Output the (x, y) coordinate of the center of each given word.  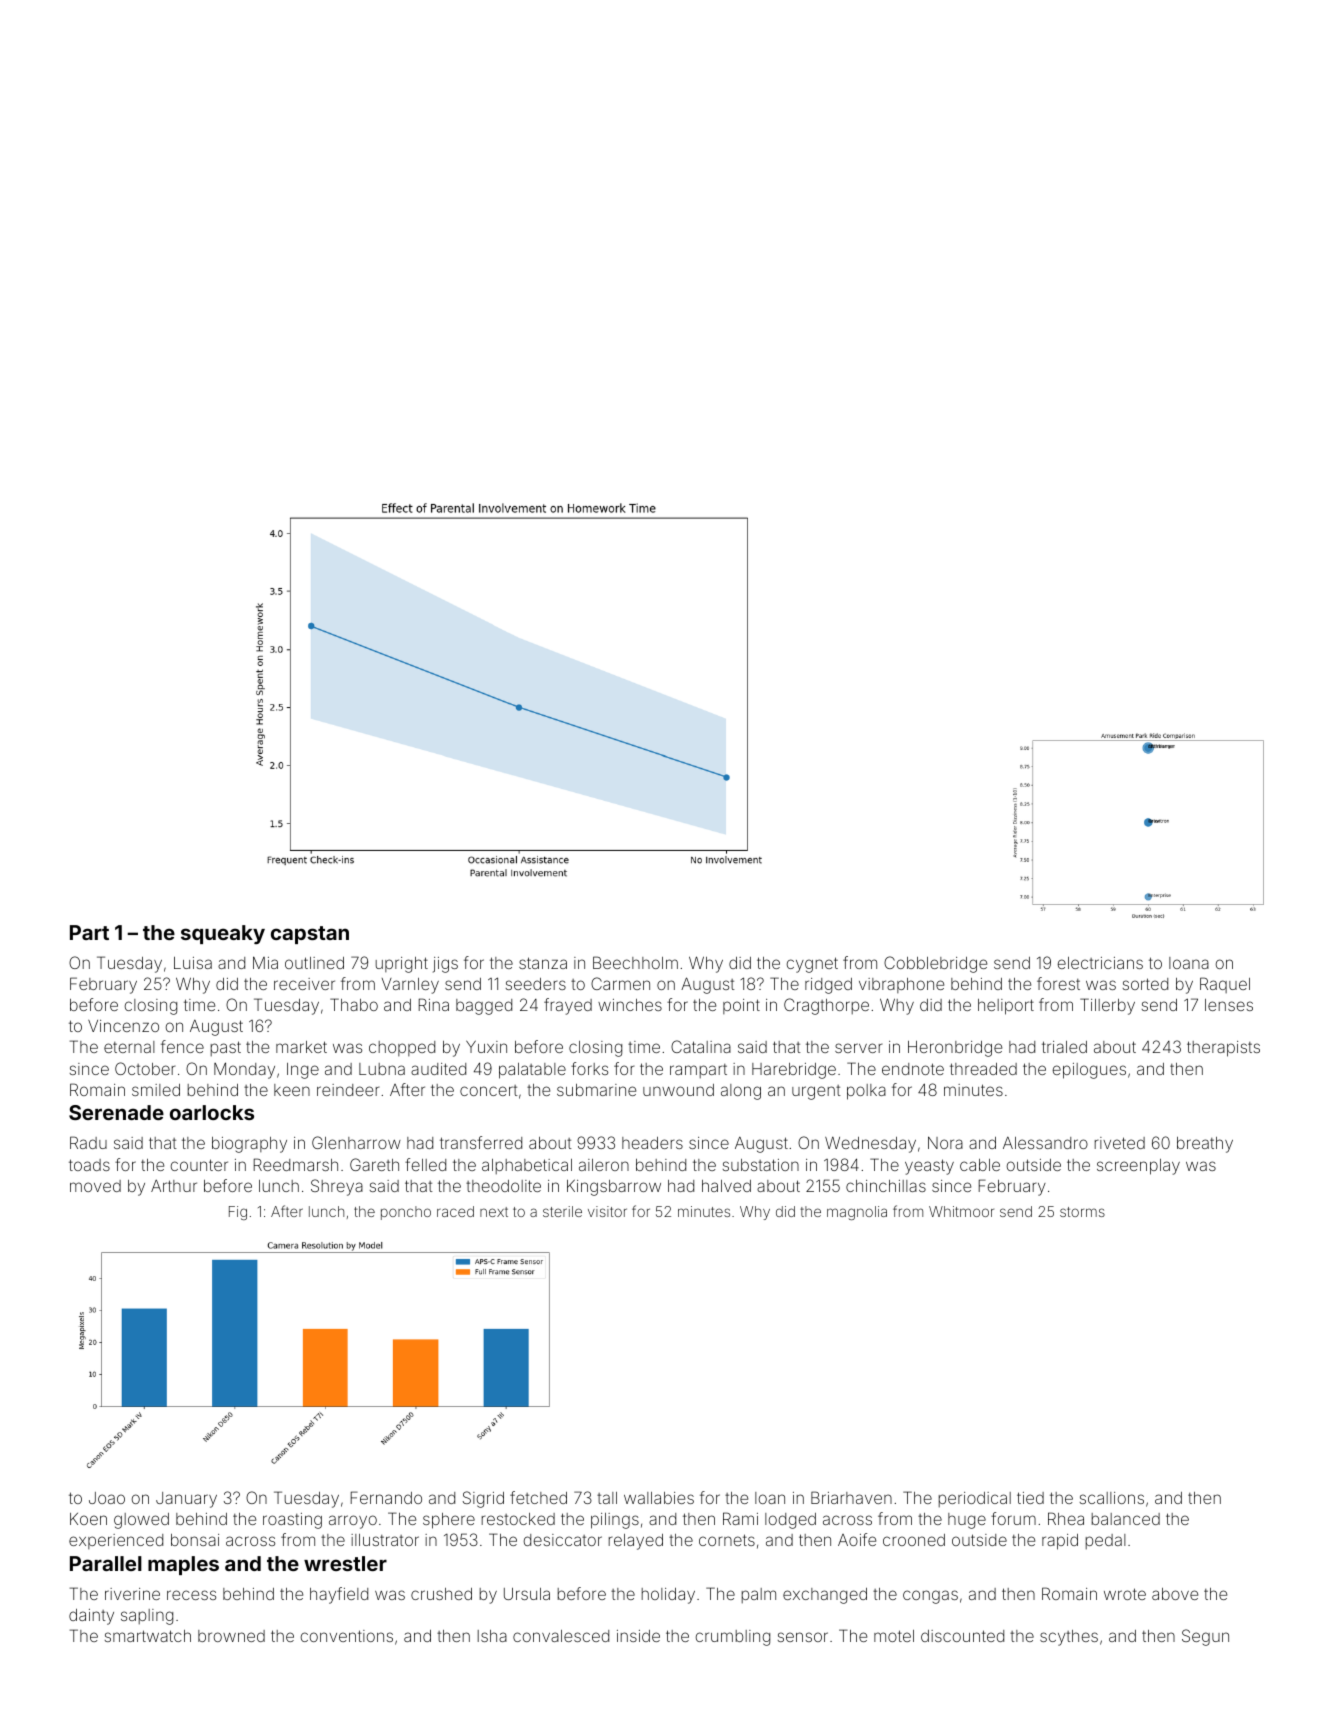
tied (1030, 1498)
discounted (962, 1636)
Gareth (374, 1164)
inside (638, 1636)
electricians (1100, 963)
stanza (543, 963)
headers (652, 1143)
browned (231, 1636)
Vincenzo (123, 1026)
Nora (945, 1142)
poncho (406, 1213)
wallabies (659, 1498)
